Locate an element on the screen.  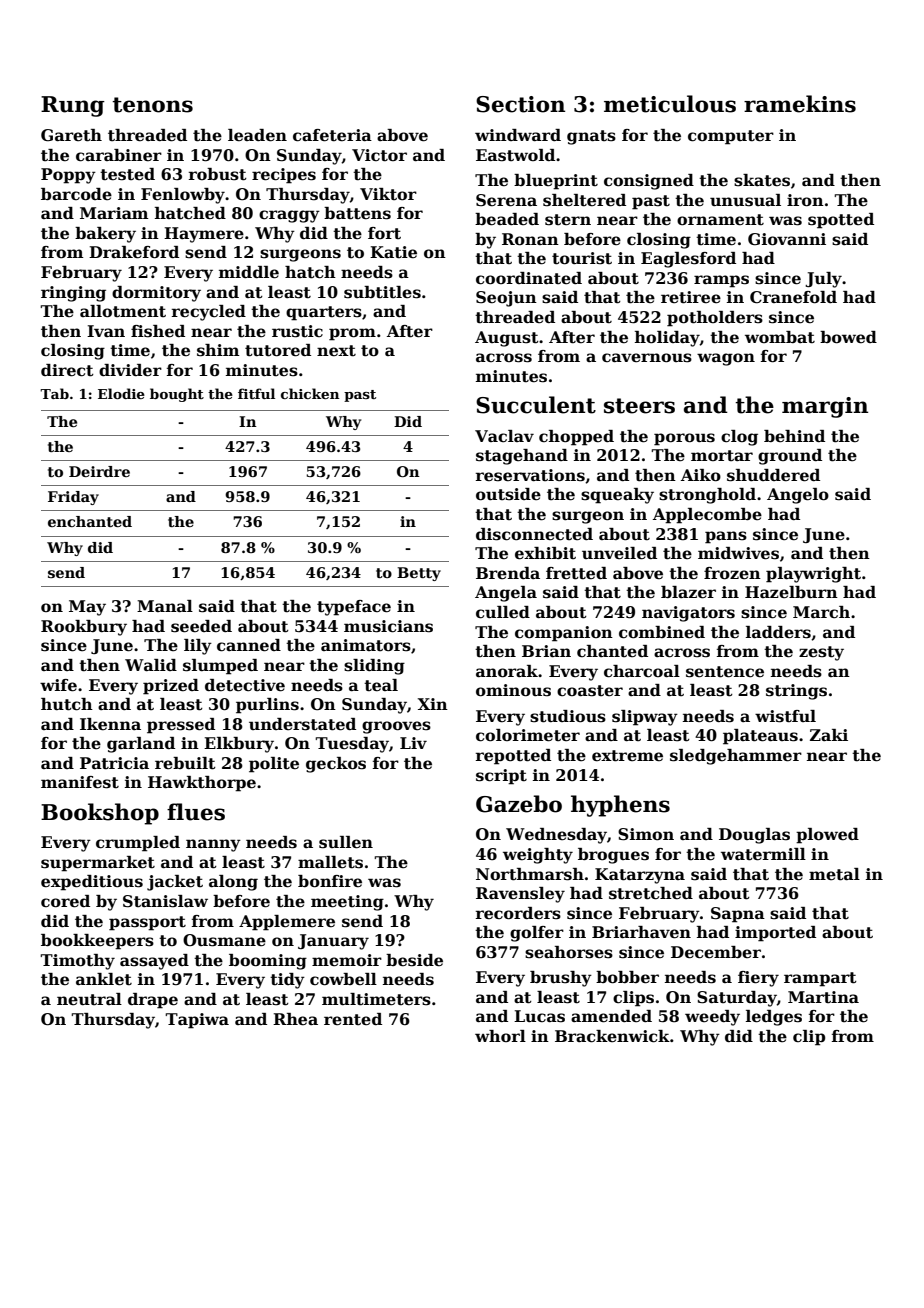
metal is located at coordinates (834, 874).
